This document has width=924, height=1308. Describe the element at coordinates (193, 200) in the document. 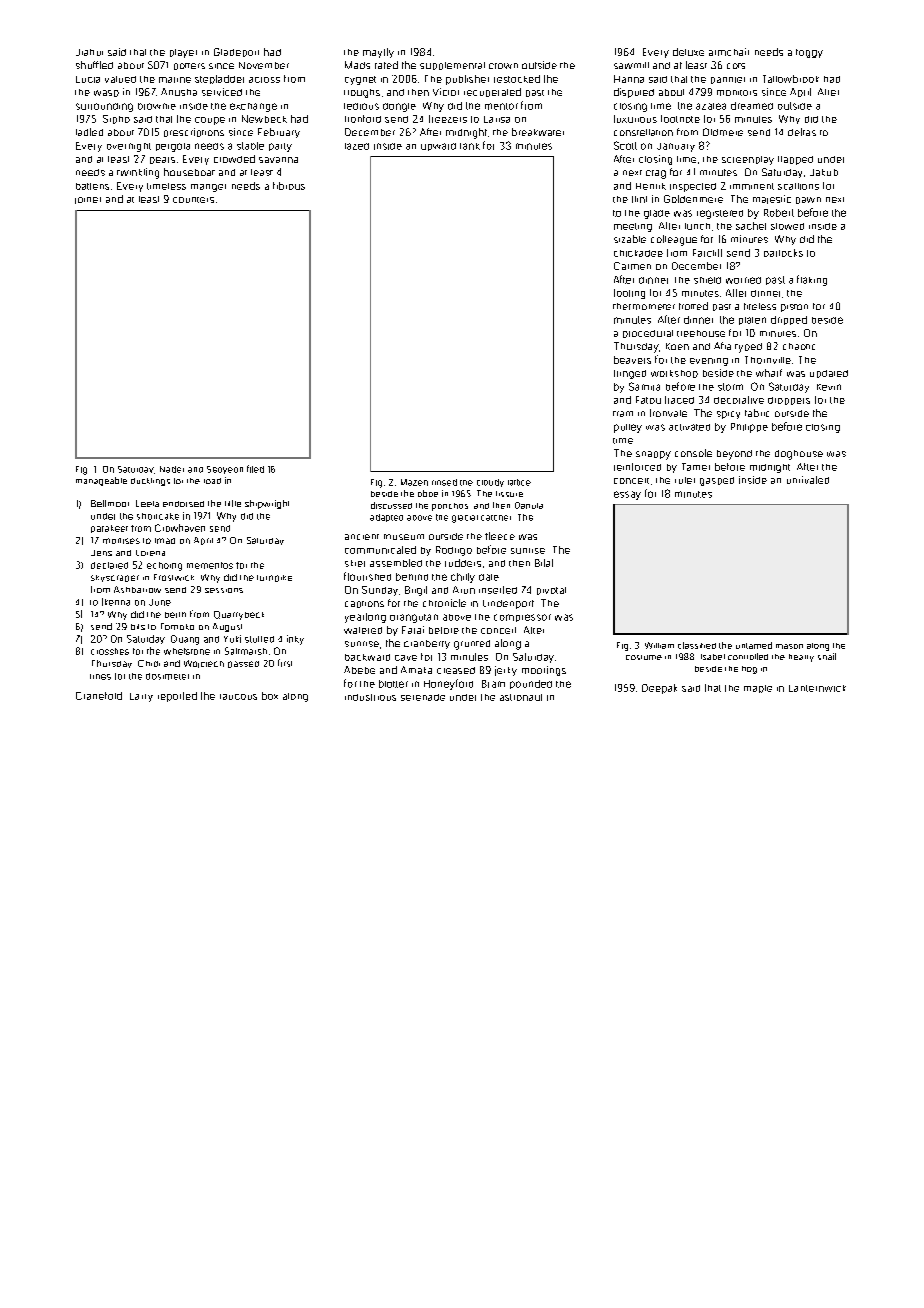

I see `counters` at that location.
